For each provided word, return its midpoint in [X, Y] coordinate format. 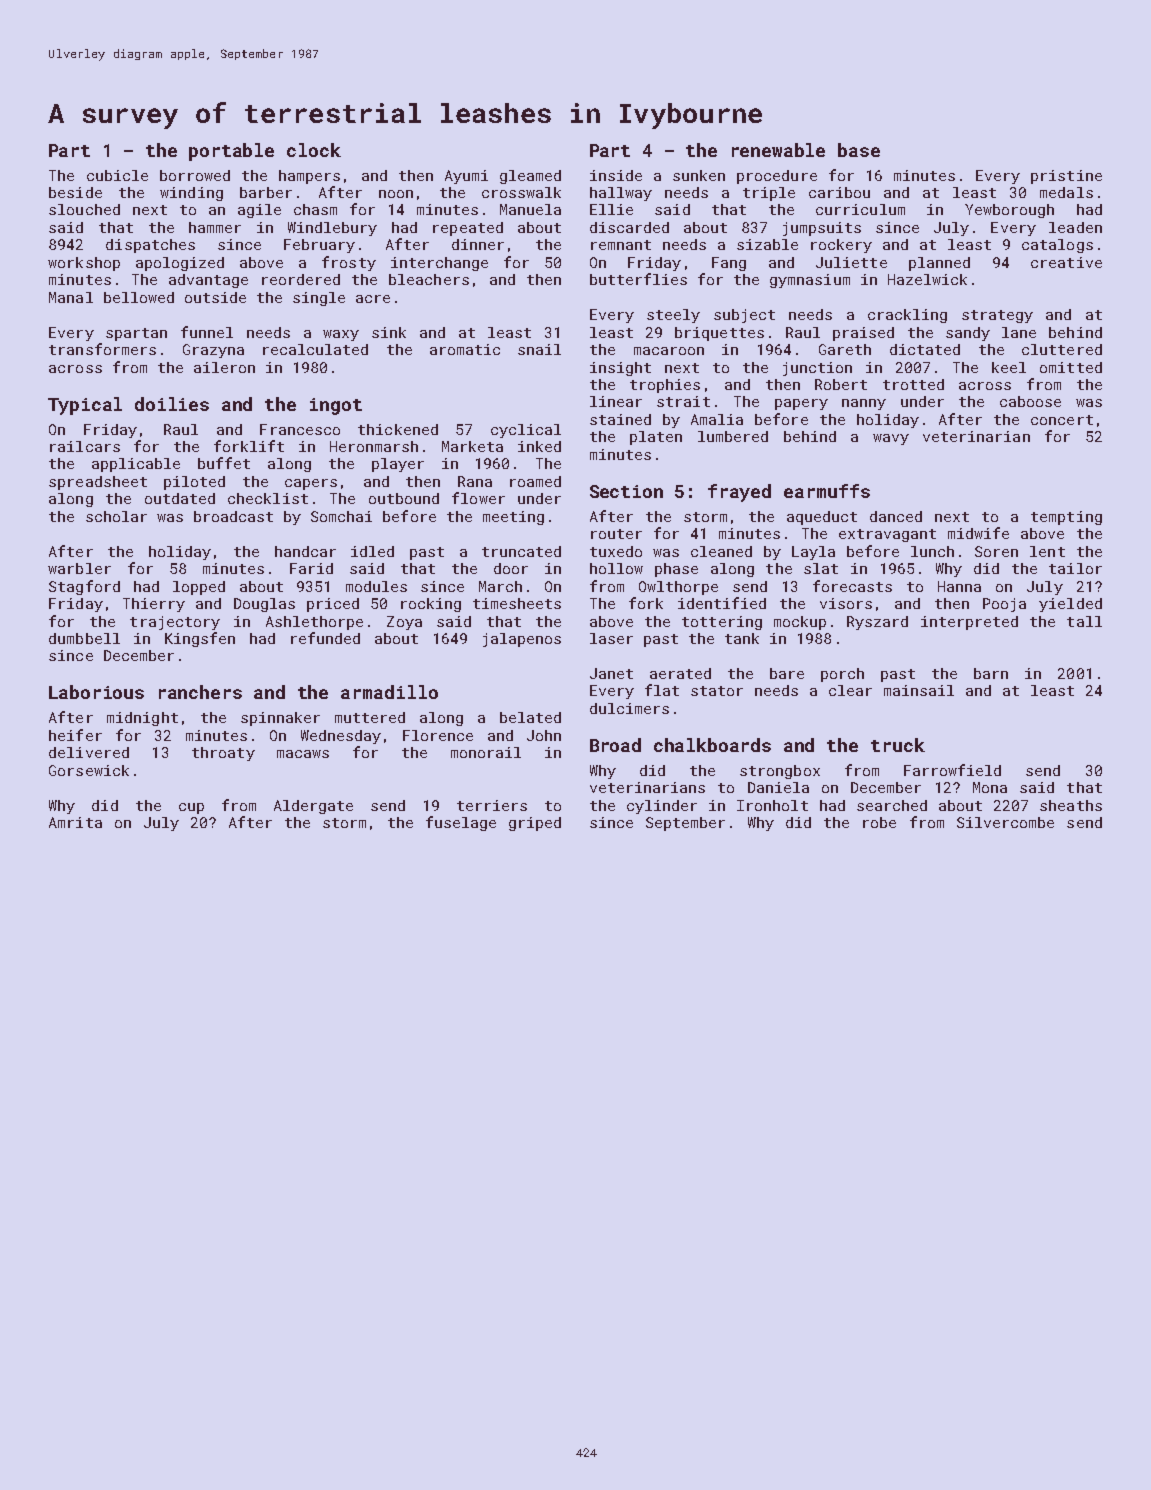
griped [535, 824]
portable [231, 152]
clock [314, 150]
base [859, 150]
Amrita [75, 822]
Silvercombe [1005, 822]
